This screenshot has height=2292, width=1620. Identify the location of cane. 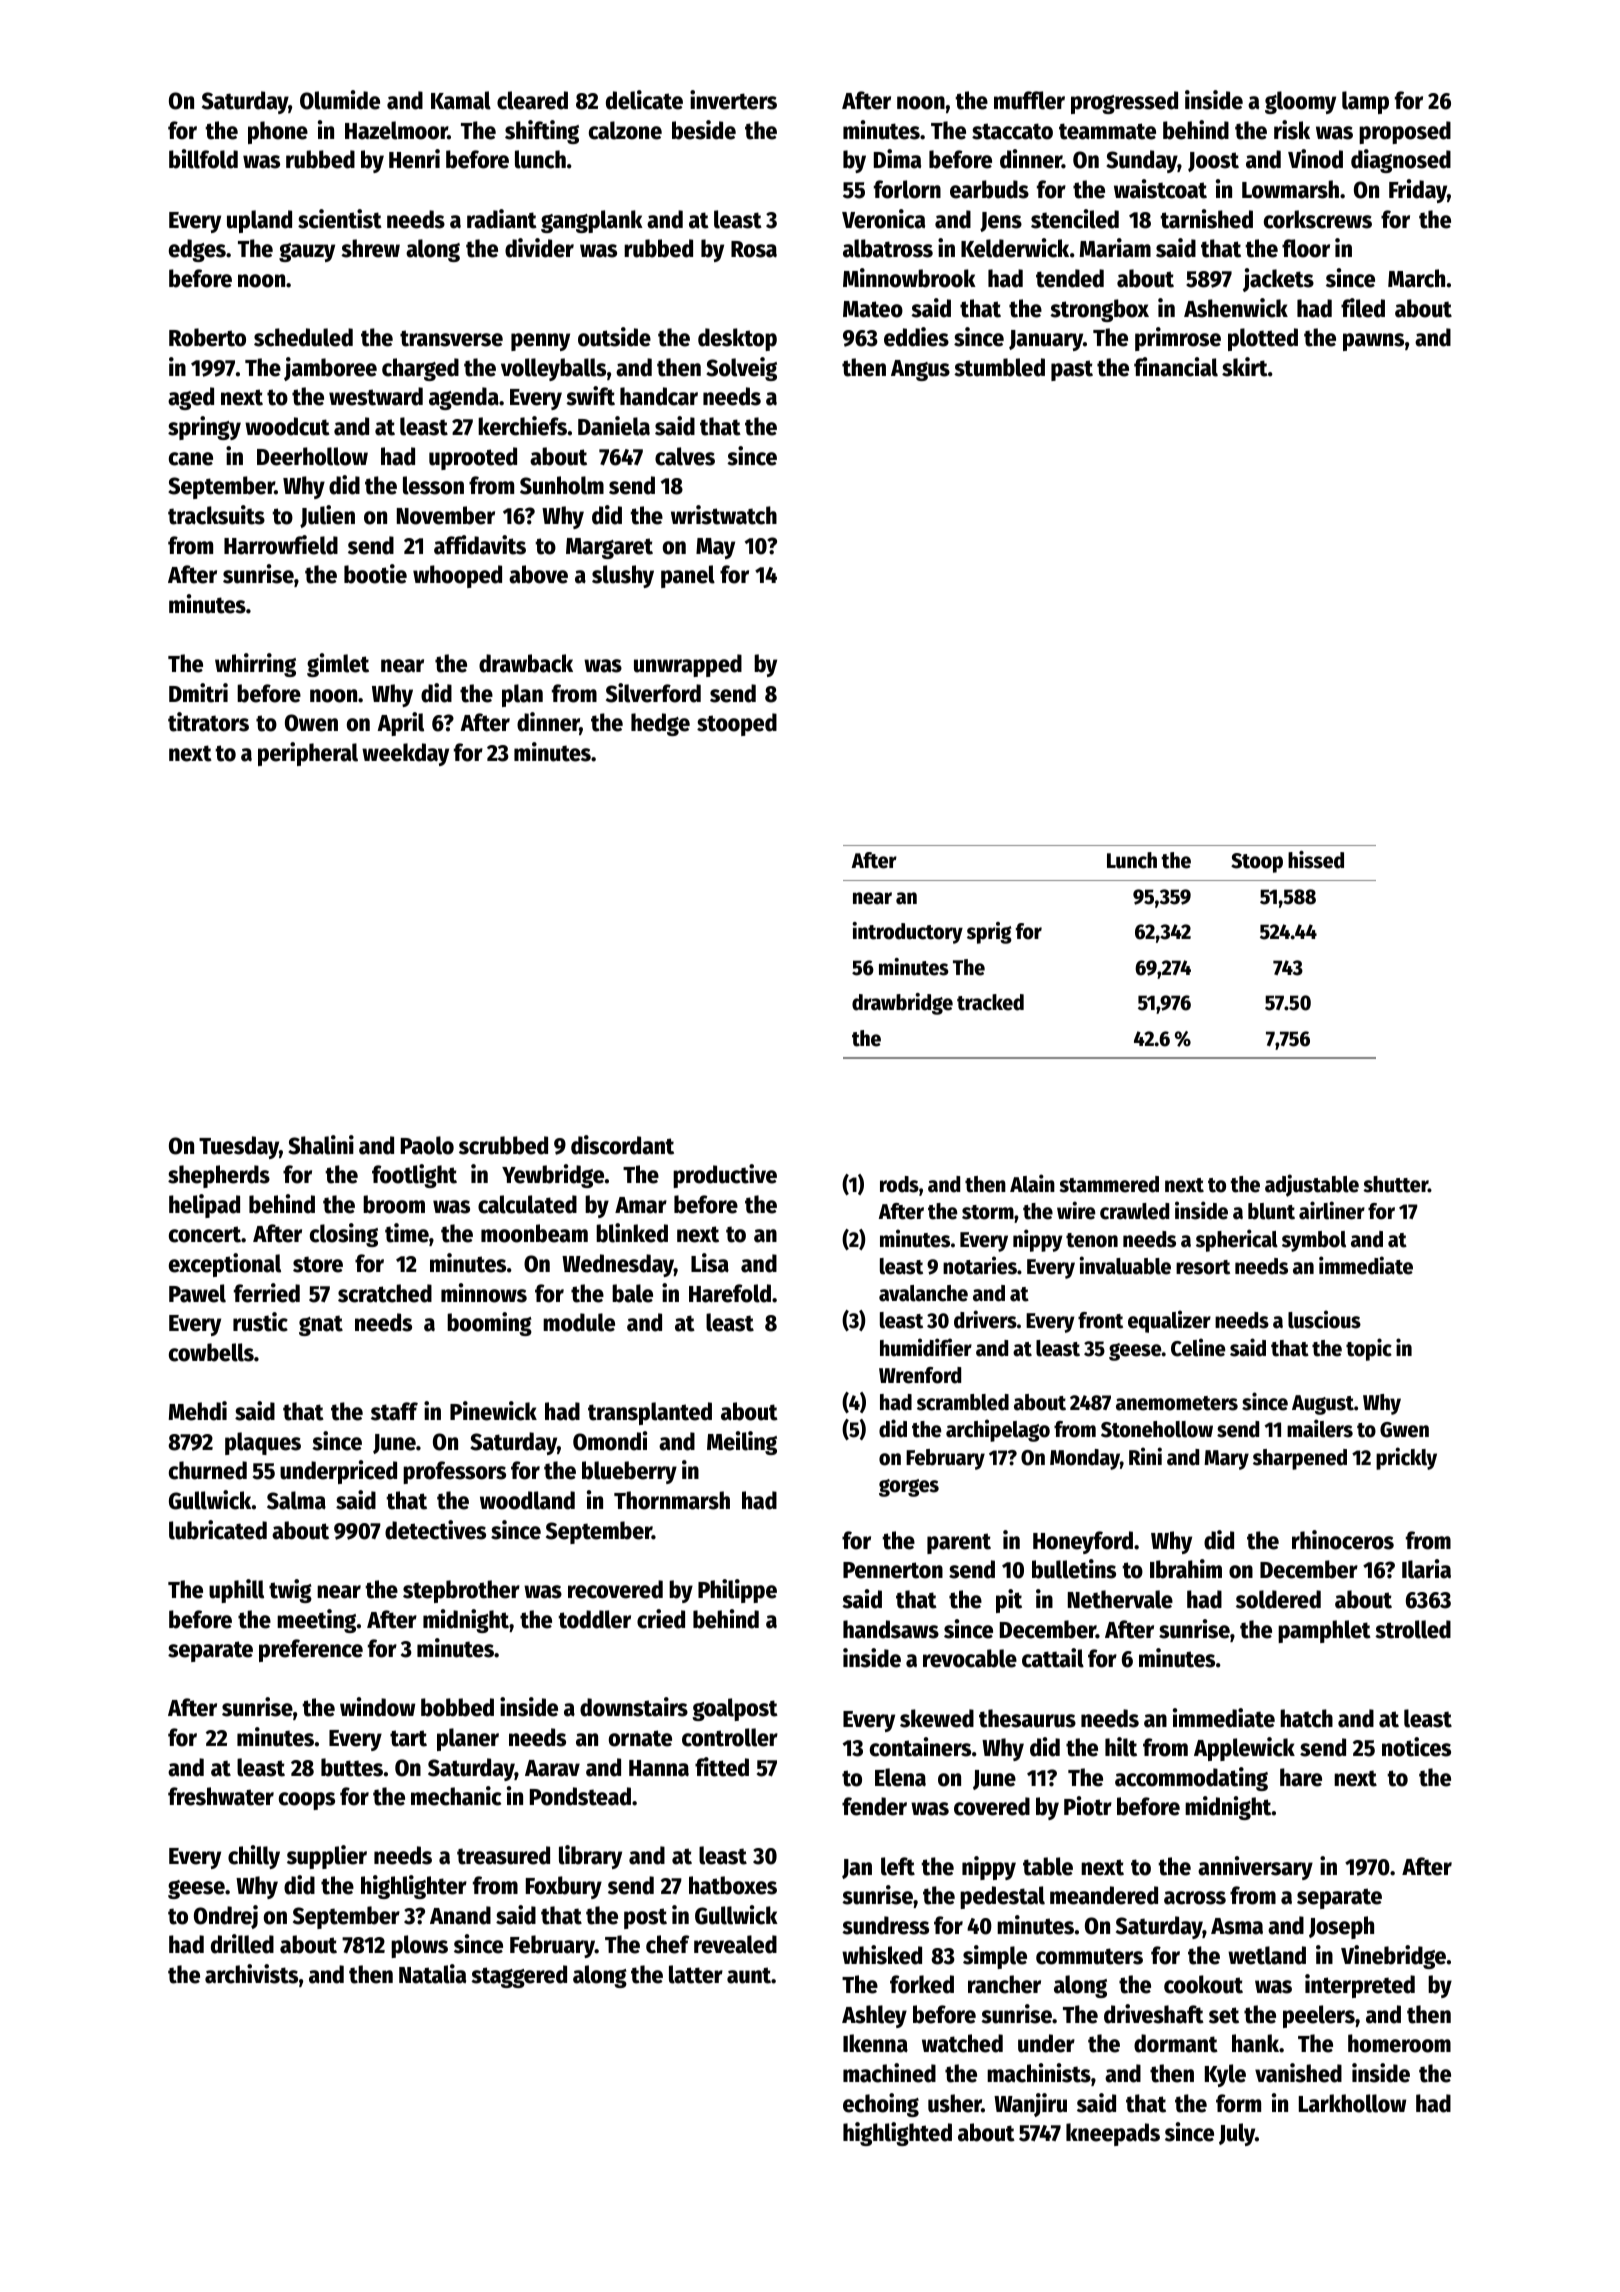
(191, 459).
